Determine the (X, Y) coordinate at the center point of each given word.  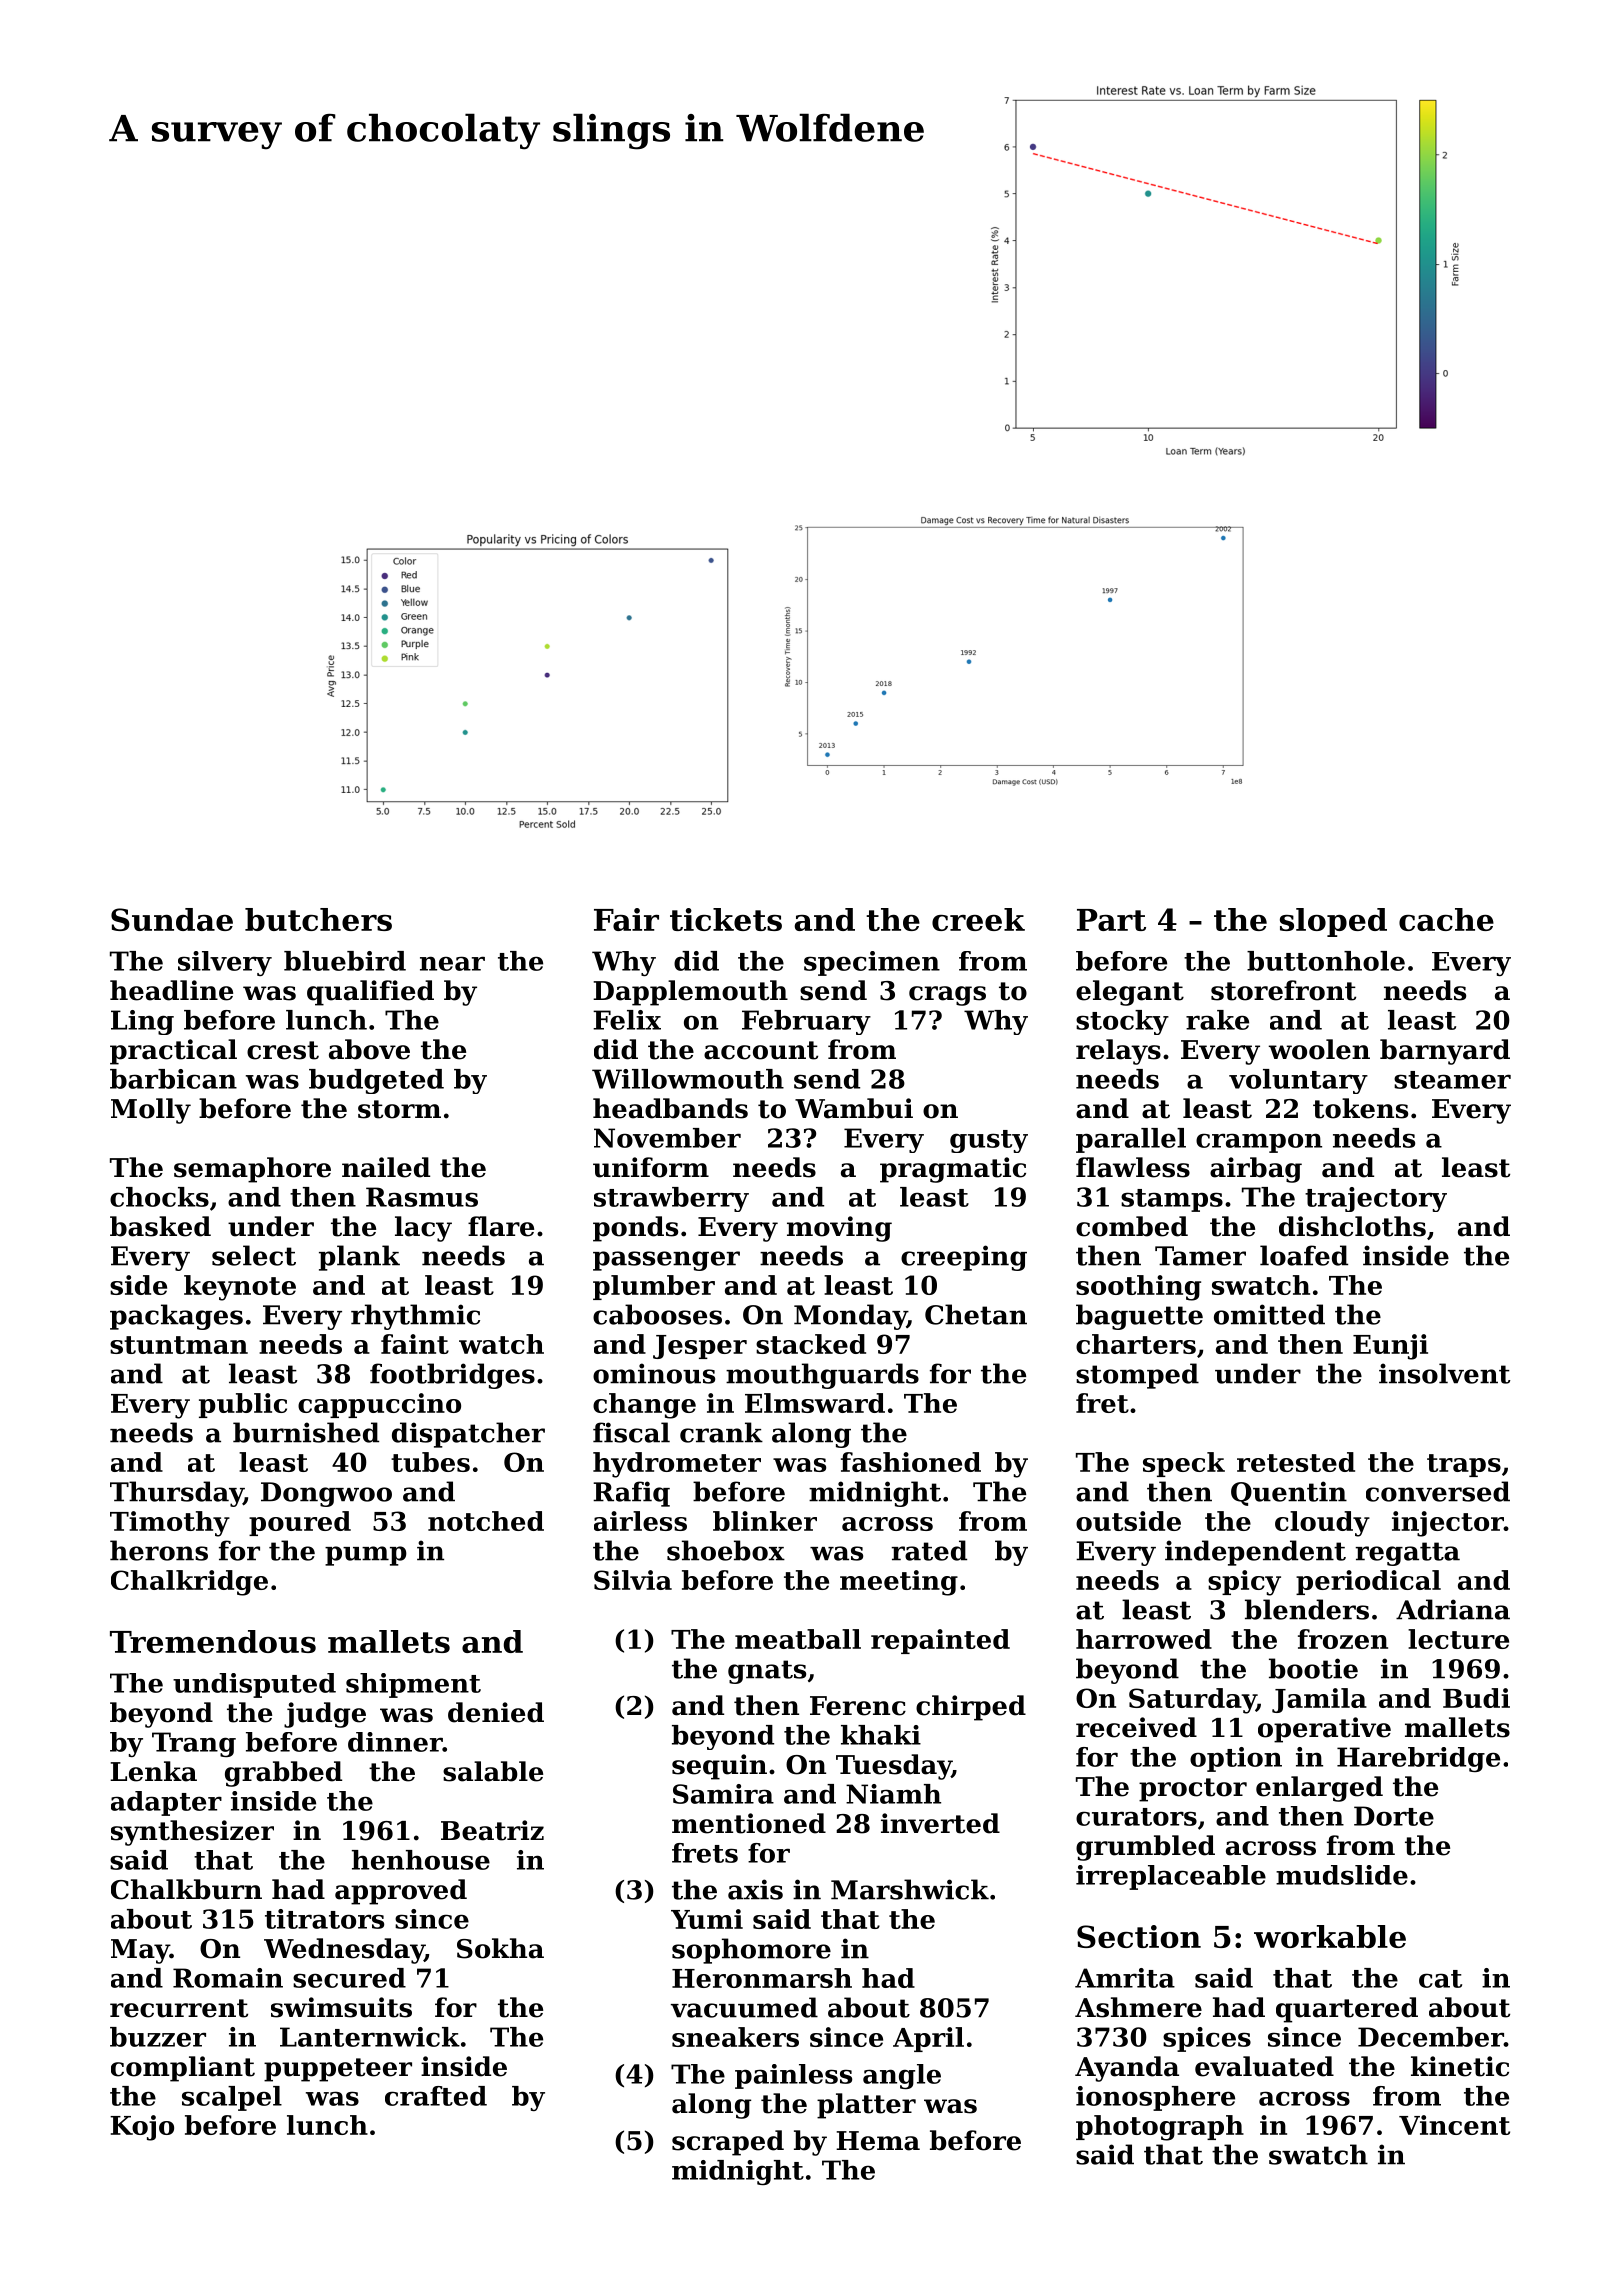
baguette (1139, 1317)
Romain (228, 1978)
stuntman (179, 1345)
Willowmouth (688, 1079)
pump (366, 1556)
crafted (436, 2096)
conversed (1438, 1491)
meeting (899, 1583)
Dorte (1394, 1816)
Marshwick (910, 1889)
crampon (1259, 1143)
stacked (811, 1344)
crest (283, 1050)
